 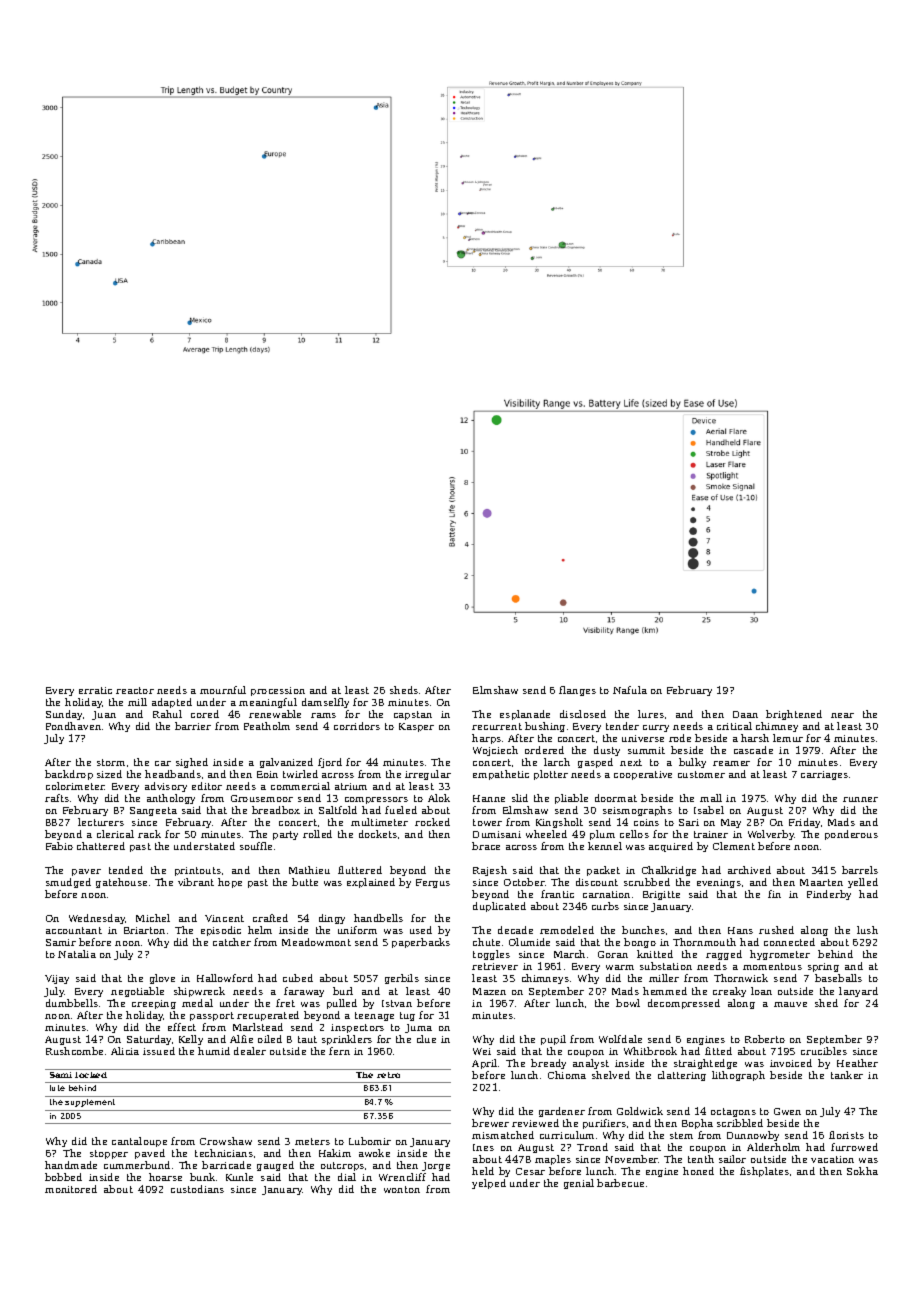 I want to click on Natalia, so click(x=77, y=954).
